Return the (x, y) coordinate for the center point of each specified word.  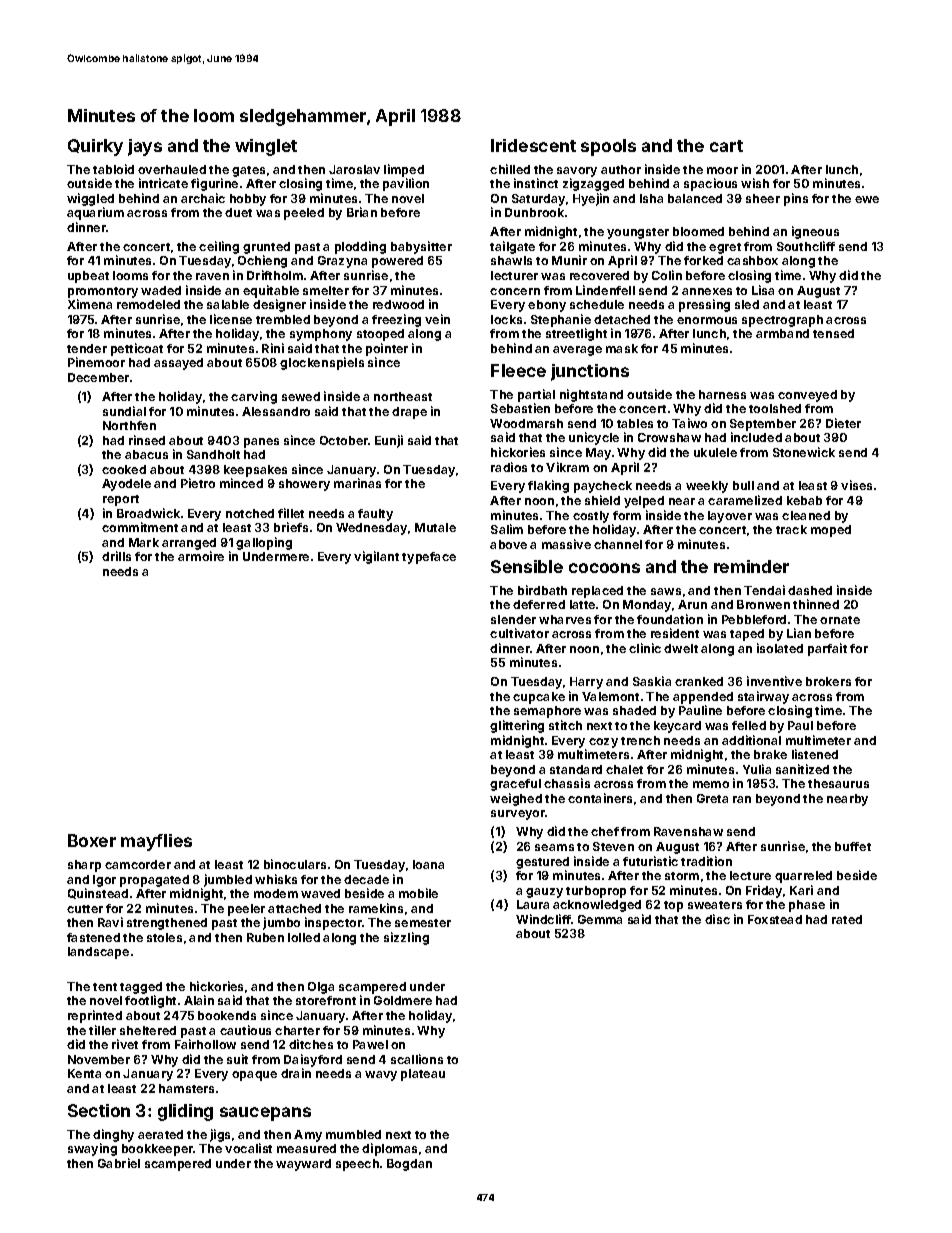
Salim (507, 529)
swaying (92, 1149)
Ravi (110, 922)
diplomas (389, 1149)
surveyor (518, 815)
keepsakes (255, 471)
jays (145, 147)
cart (726, 146)
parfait (827, 649)
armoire (201, 556)
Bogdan (409, 1165)
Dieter (843, 423)
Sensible (527, 566)
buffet (853, 846)
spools (608, 147)
